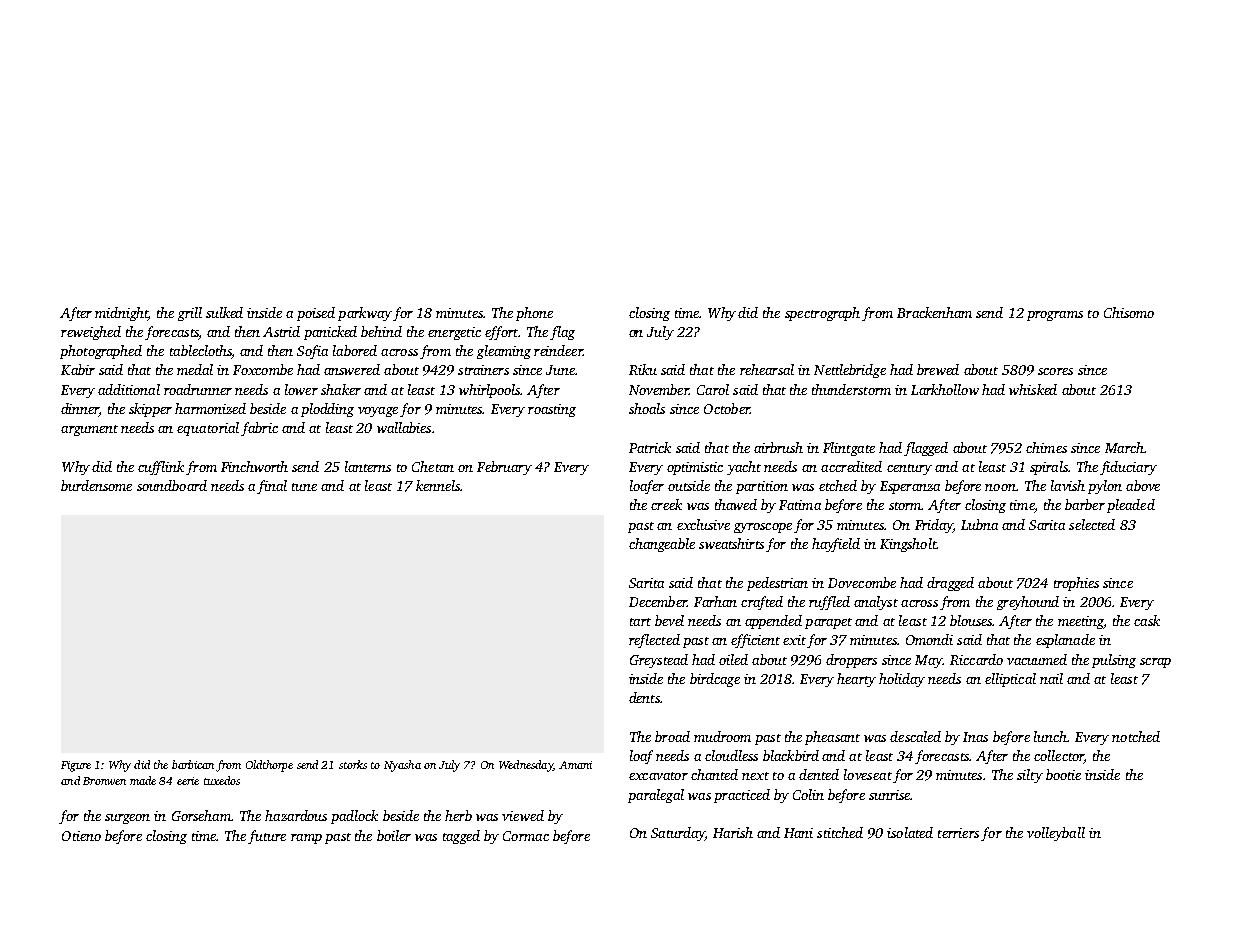 This screenshot has width=1233, height=952. Describe the element at coordinates (316, 314) in the screenshot. I see `poised` at that location.
